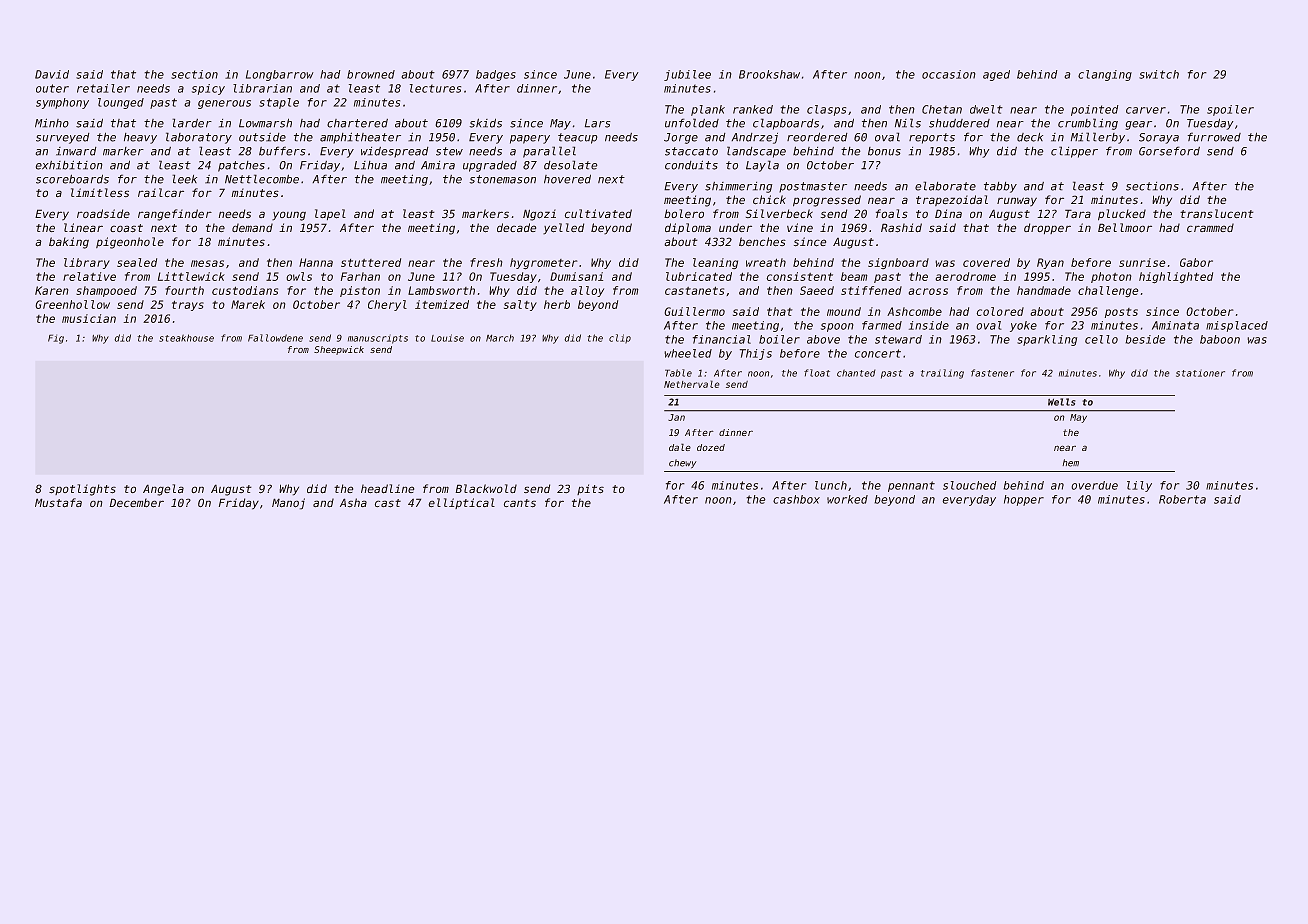  What do you see at coordinates (1200, 373) in the screenshot?
I see `stationer` at bounding box center [1200, 373].
